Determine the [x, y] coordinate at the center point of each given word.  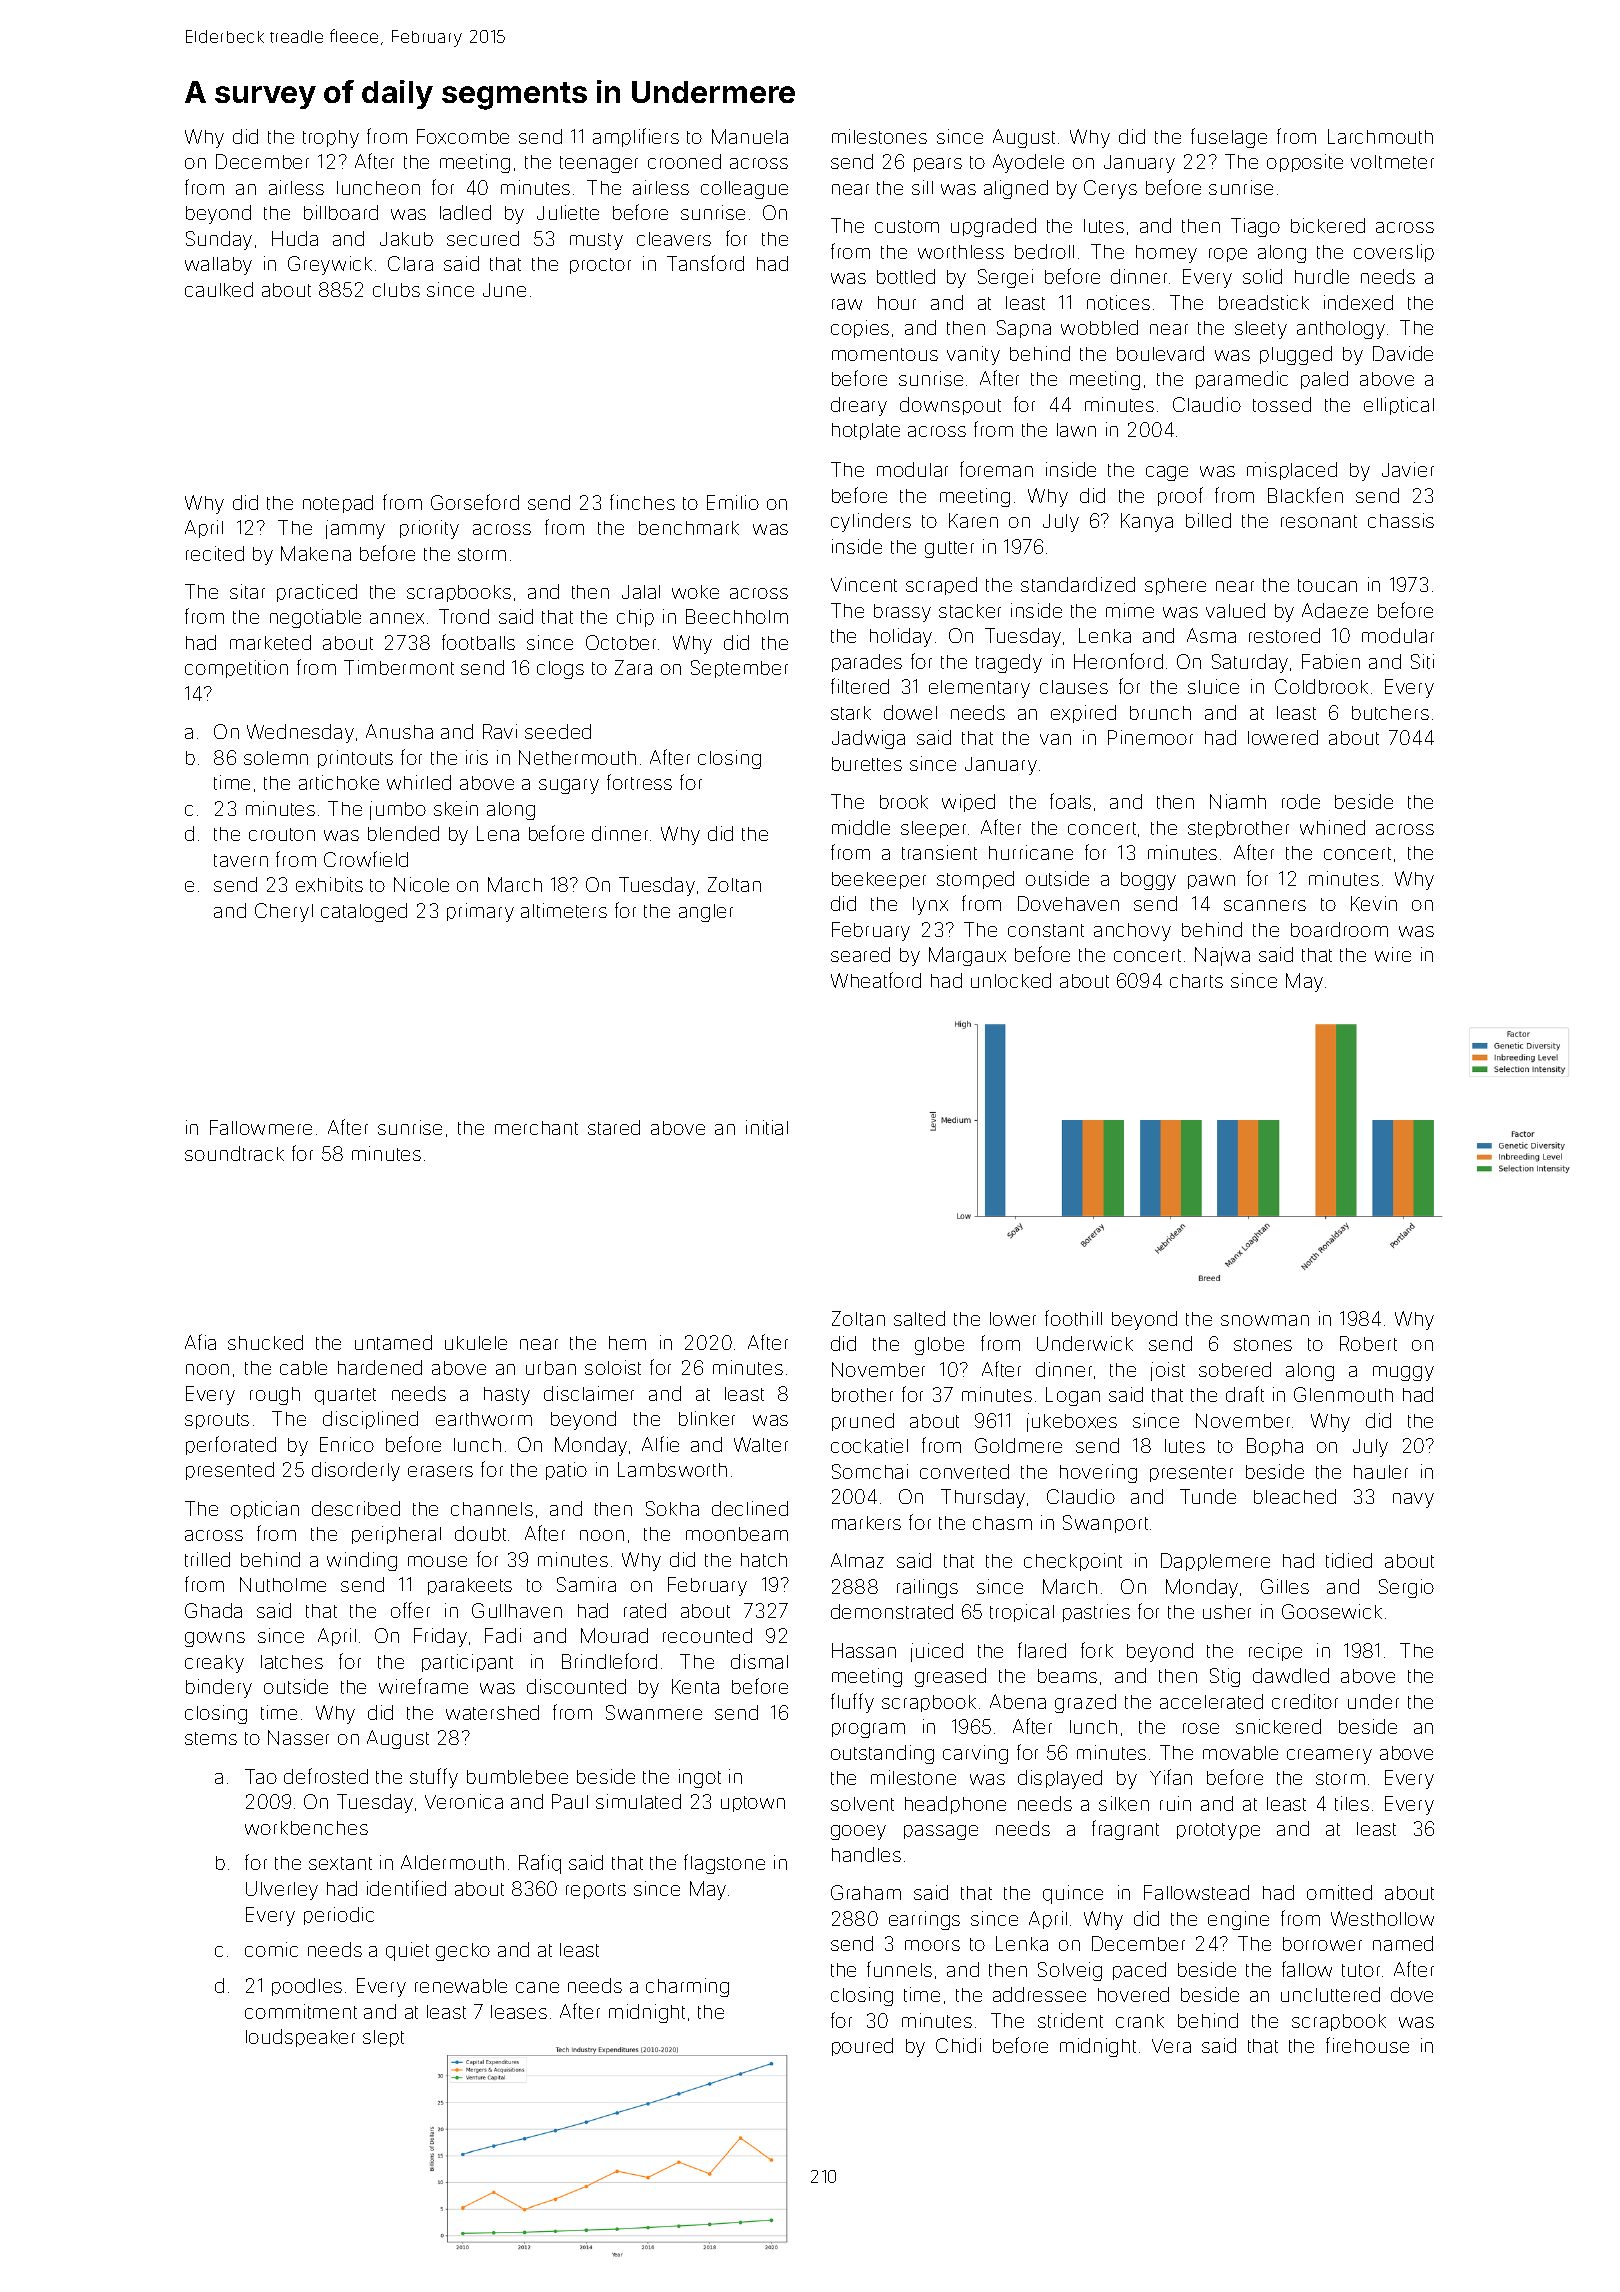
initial [767, 1127]
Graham [866, 1892]
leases [519, 2012]
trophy [331, 139]
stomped [975, 880]
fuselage [1229, 138]
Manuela [750, 136]
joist [1168, 1371]
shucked [265, 1342]
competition [236, 669]
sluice [1213, 686]
